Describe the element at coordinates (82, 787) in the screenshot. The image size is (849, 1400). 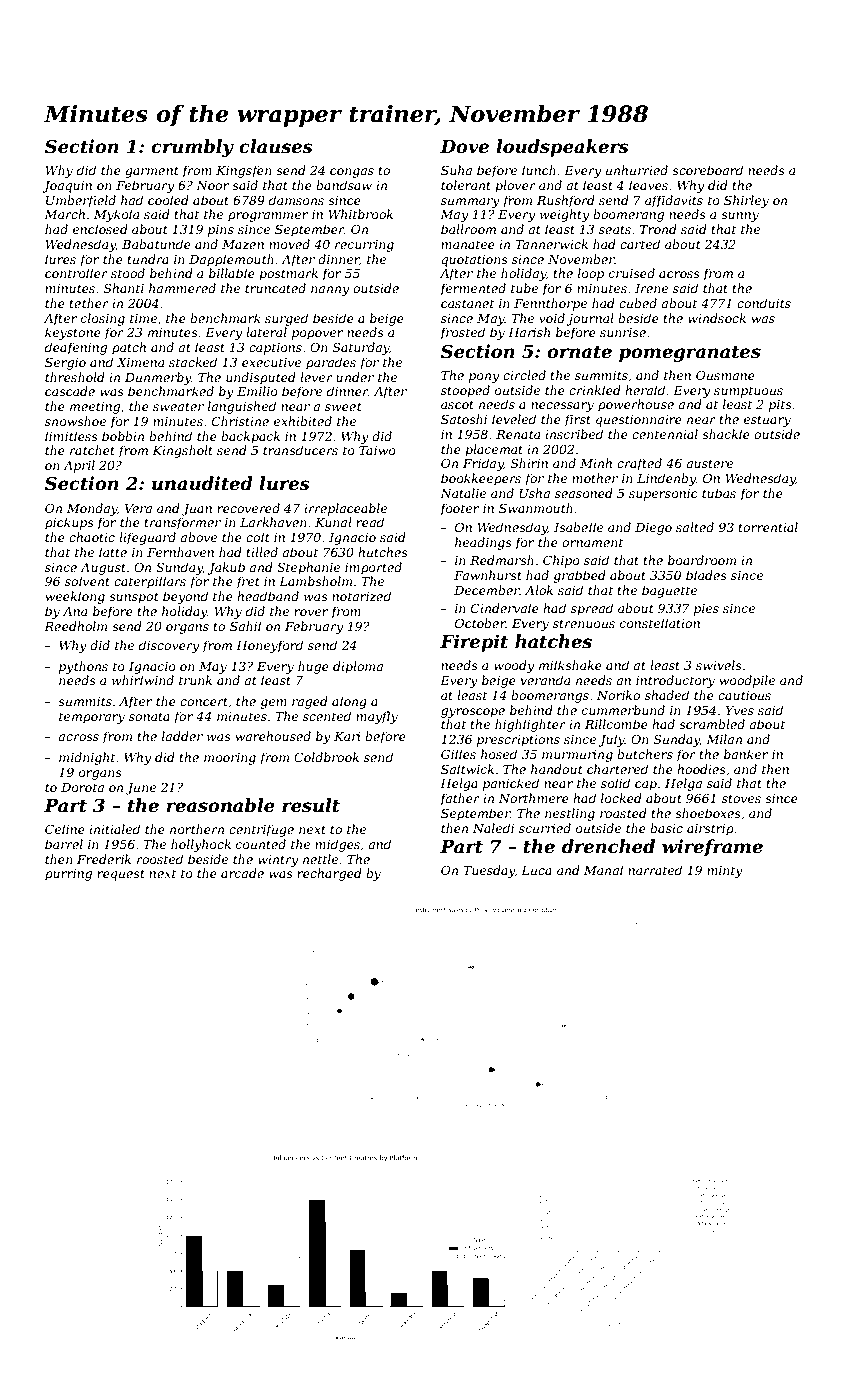
I see `Dorota` at that location.
